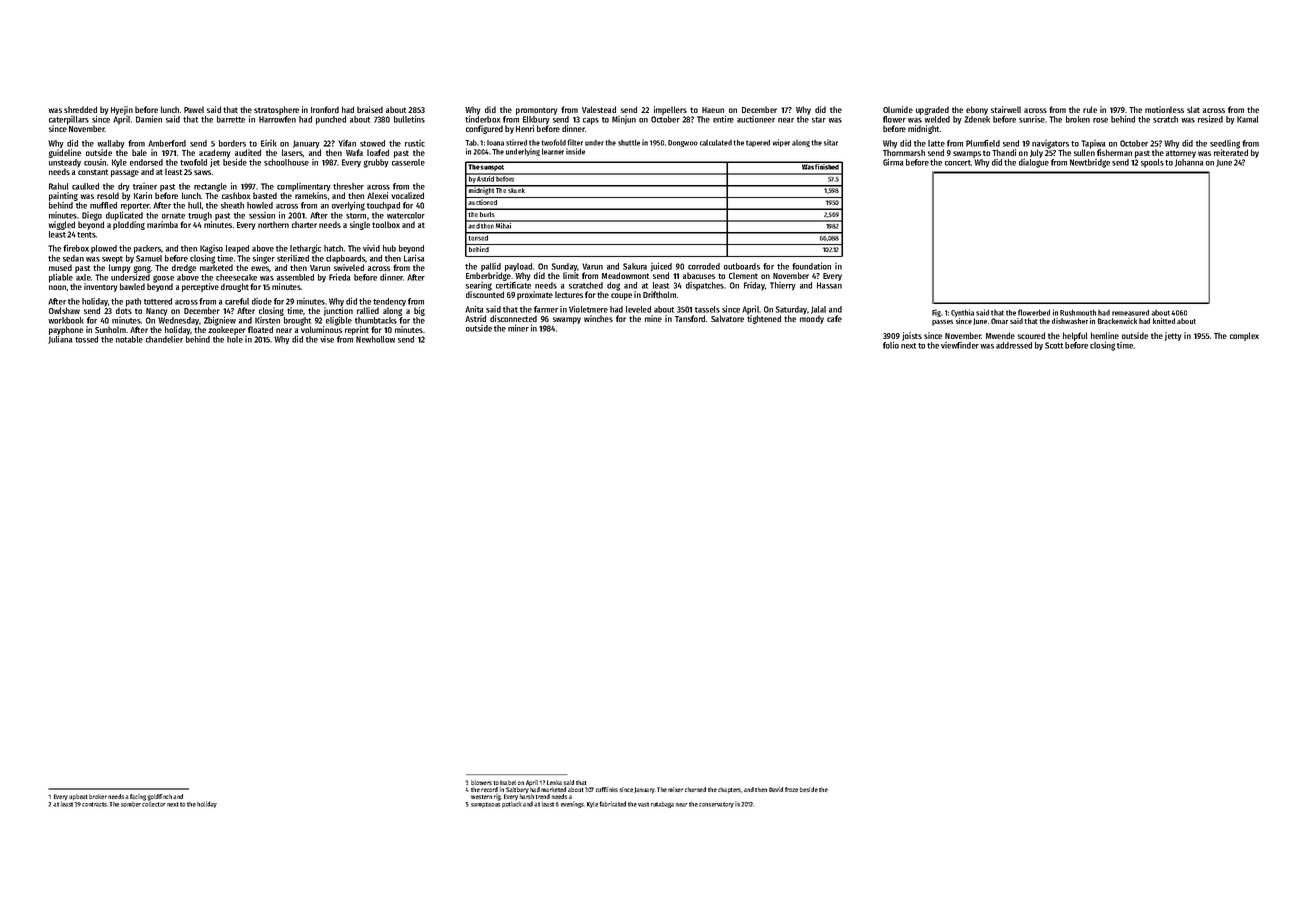  Describe the element at coordinates (1244, 336) in the page. I see `complex` at that location.
